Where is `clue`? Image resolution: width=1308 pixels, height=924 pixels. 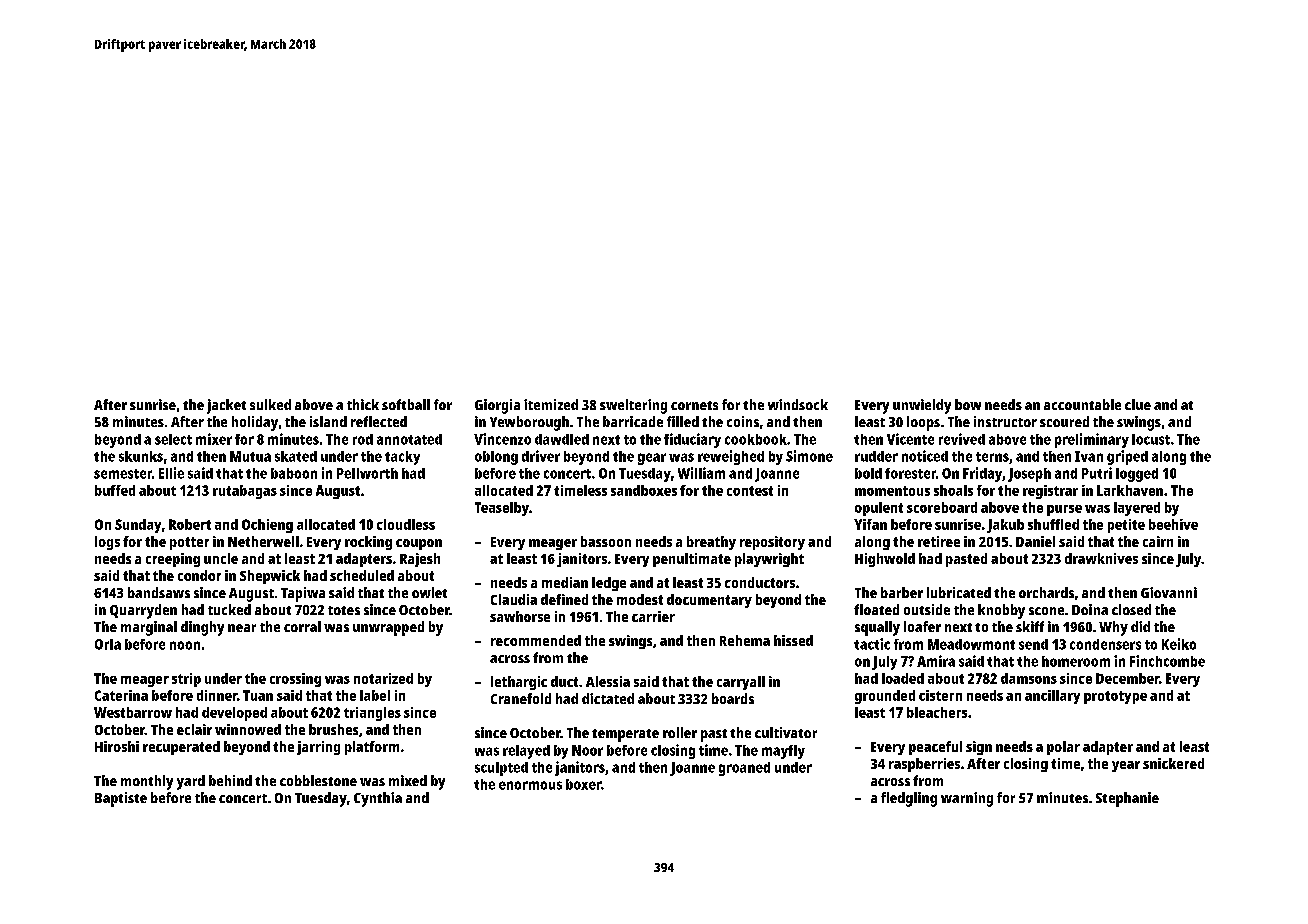
clue is located at coordinates (1138, 404).
